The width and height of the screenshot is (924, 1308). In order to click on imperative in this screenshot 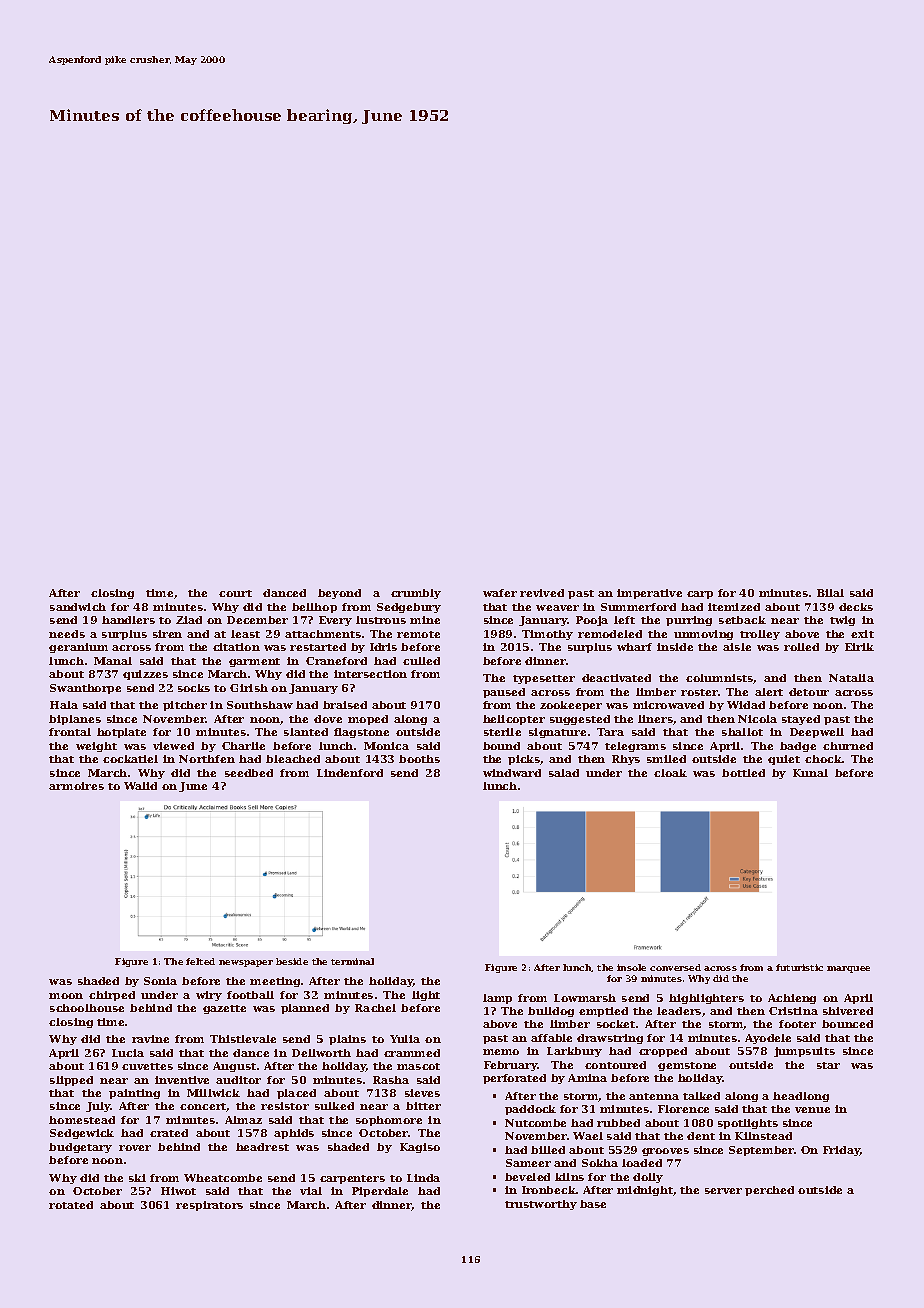, I will do `click(649, 594)`.
